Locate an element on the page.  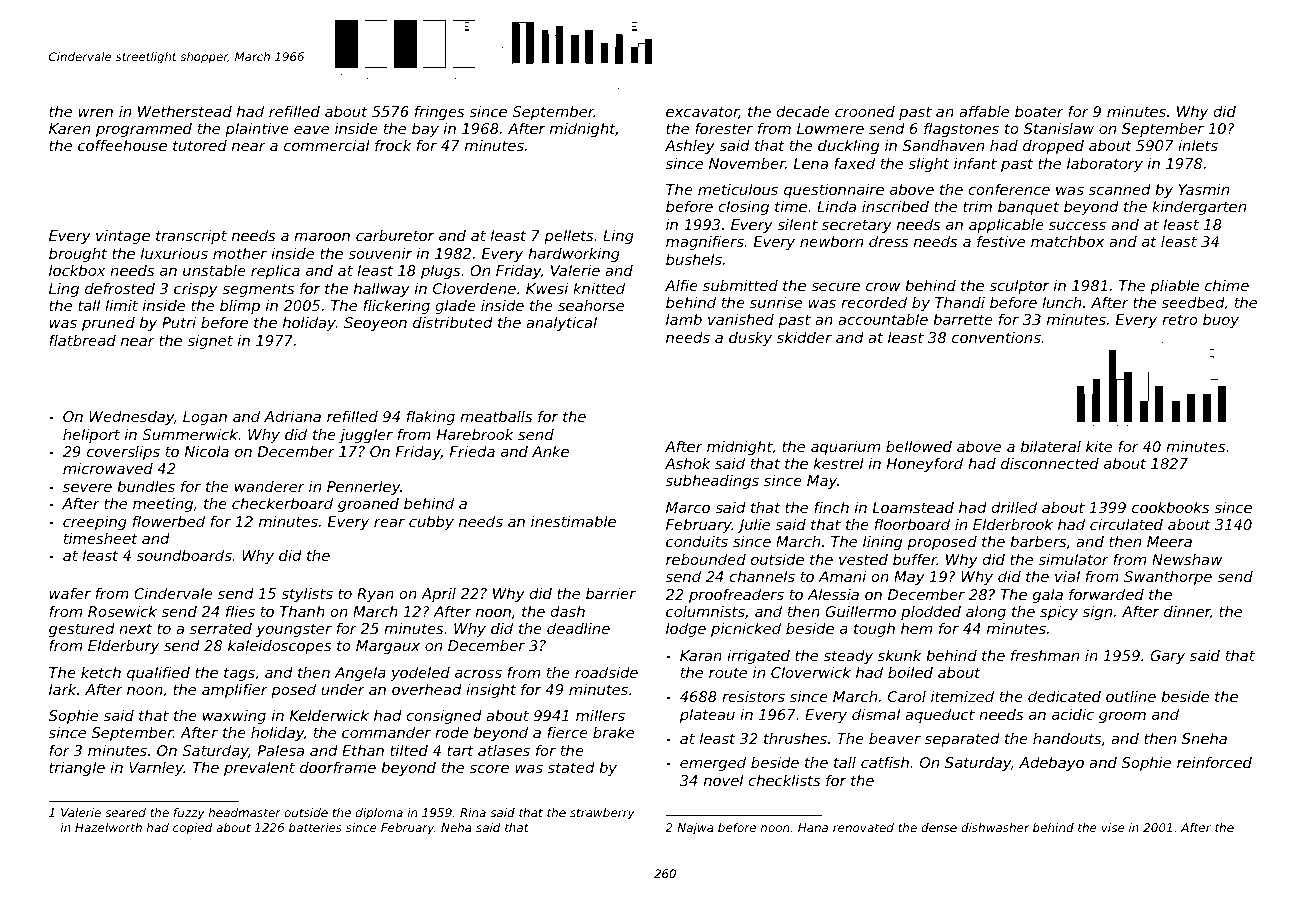
wafer is located at coordinates (70, 593).
